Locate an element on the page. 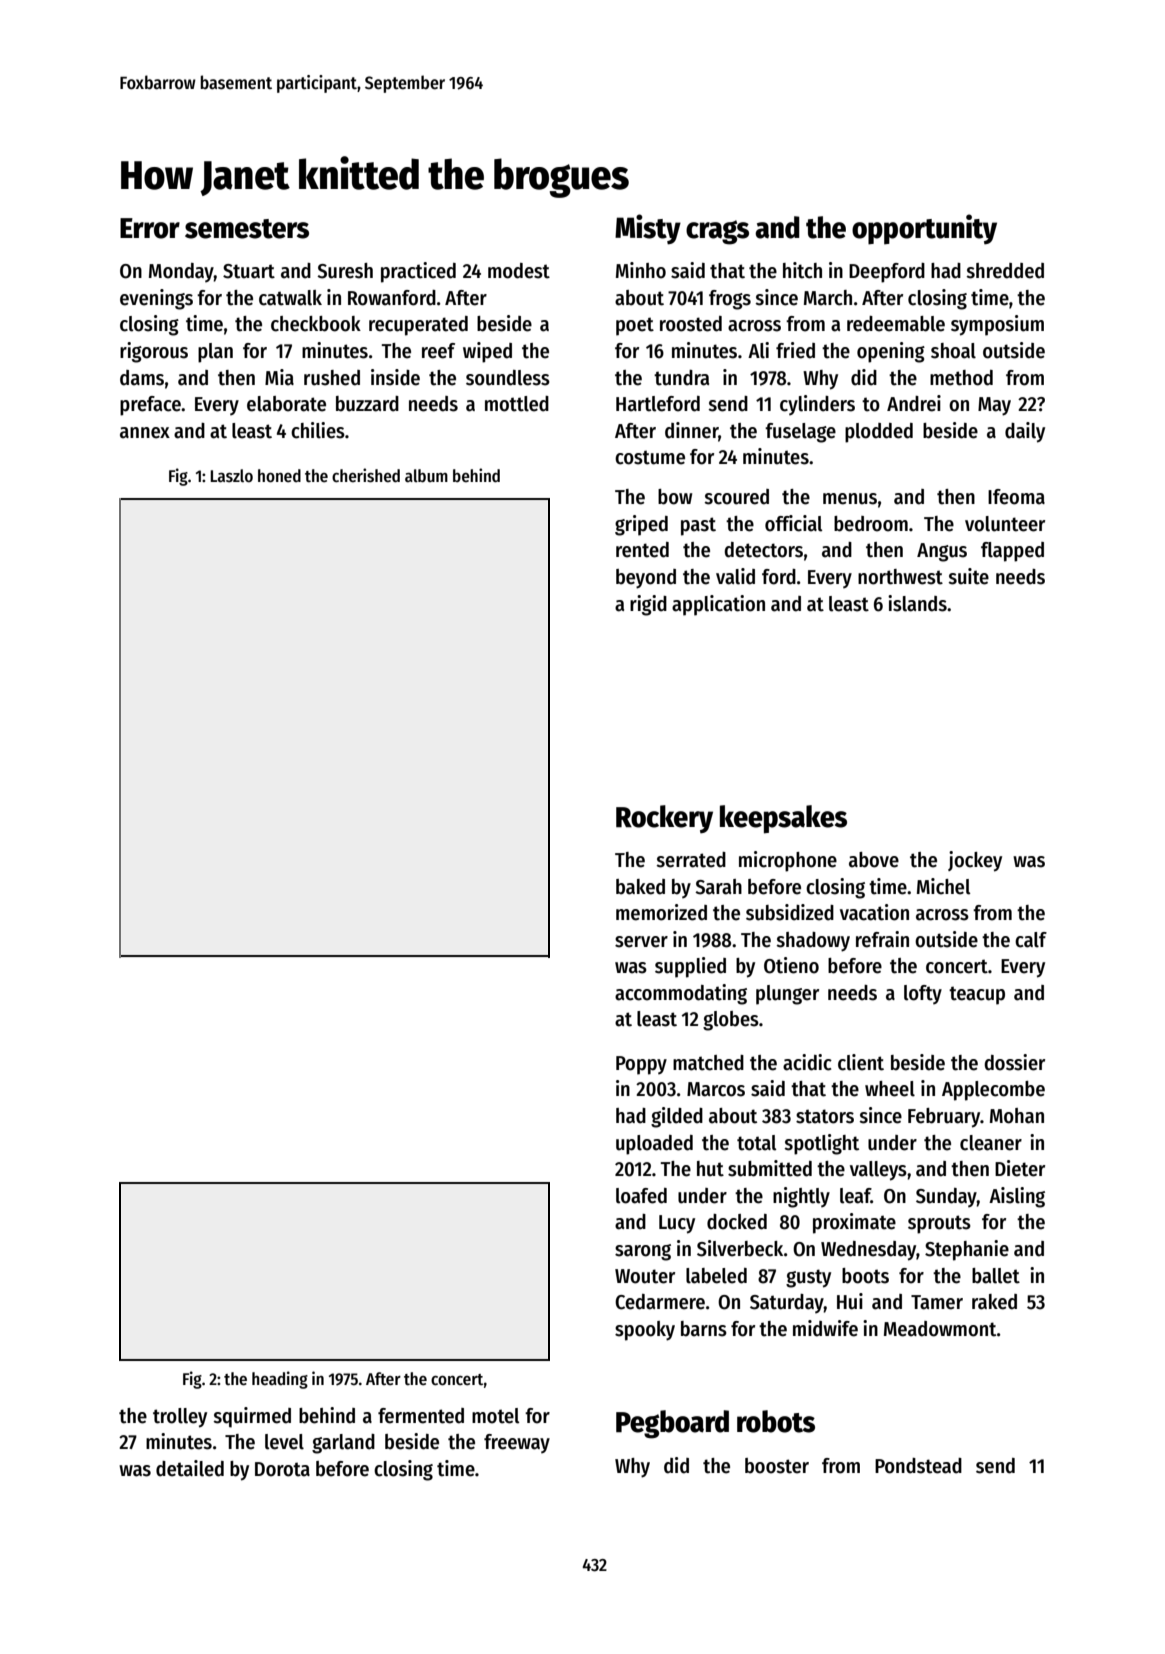  Rockery is located at coordinates (664, 819).
